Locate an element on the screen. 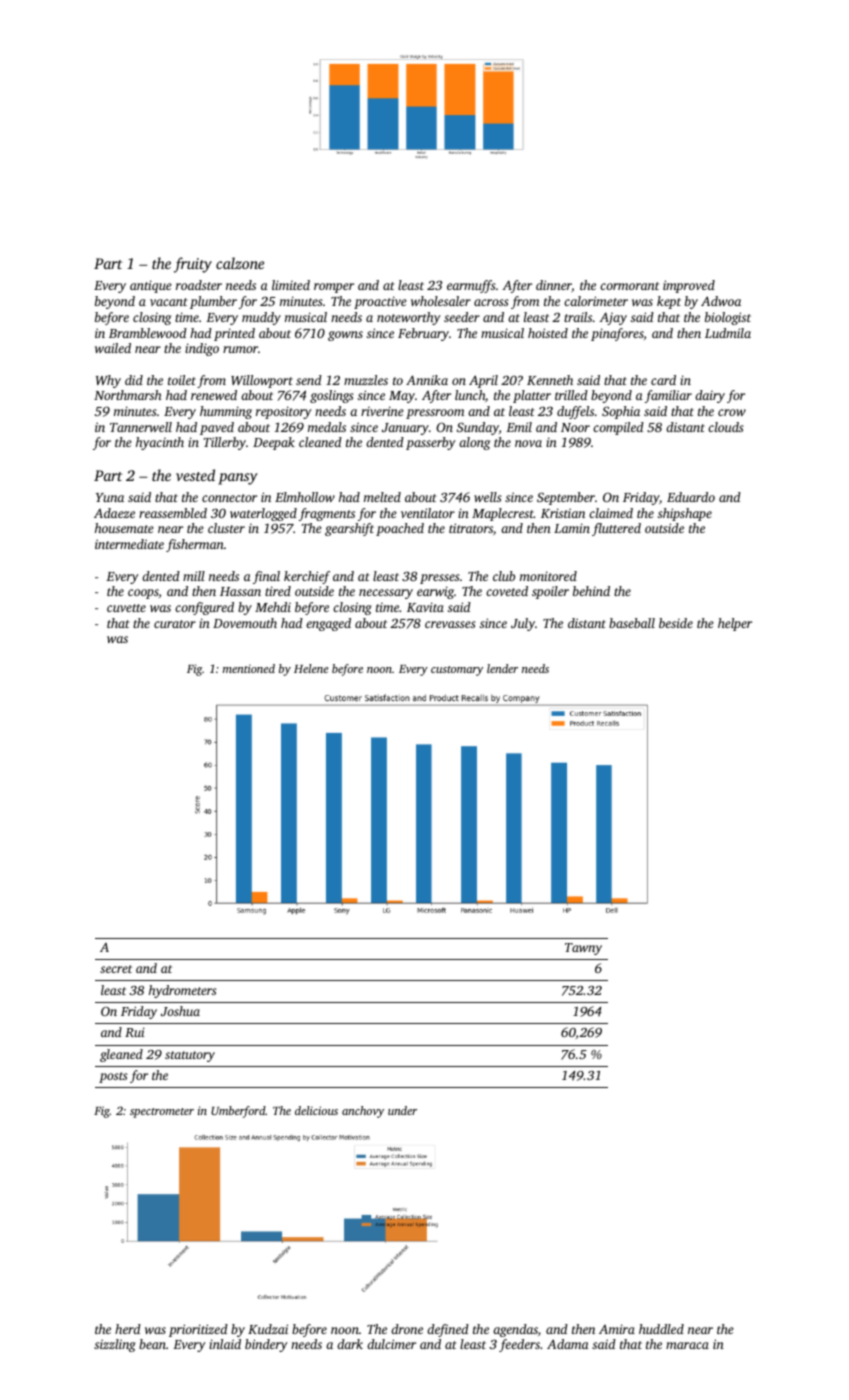 The height and width of the screenshot is (1400, 849). secret is located at coordinates (116, 969).
